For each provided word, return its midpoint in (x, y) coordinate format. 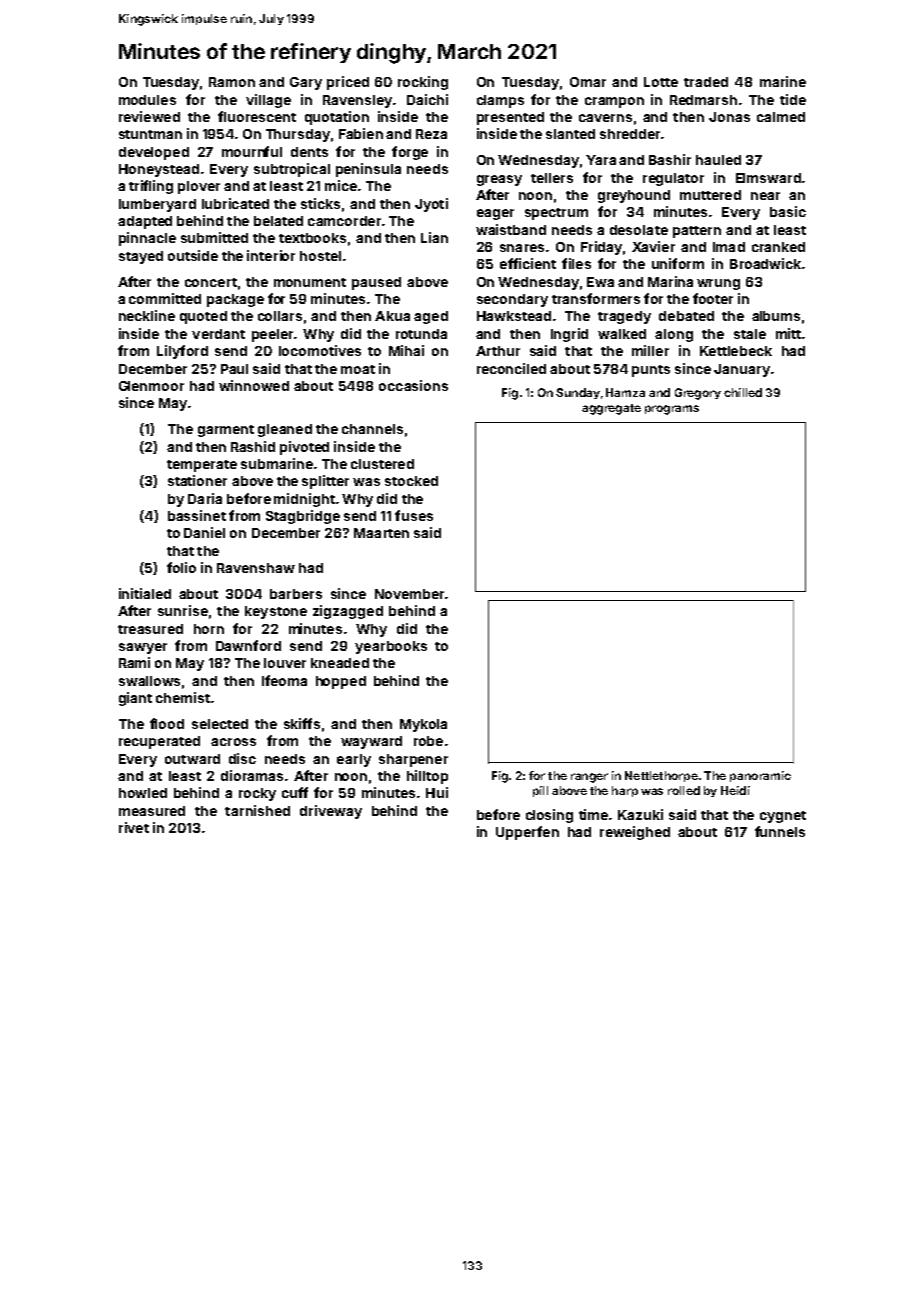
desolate (639, 230)
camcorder (344, 221)
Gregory (698, 394)
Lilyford (182, 352)
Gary (306, 83)
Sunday (578, 393)
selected (220, 724)
